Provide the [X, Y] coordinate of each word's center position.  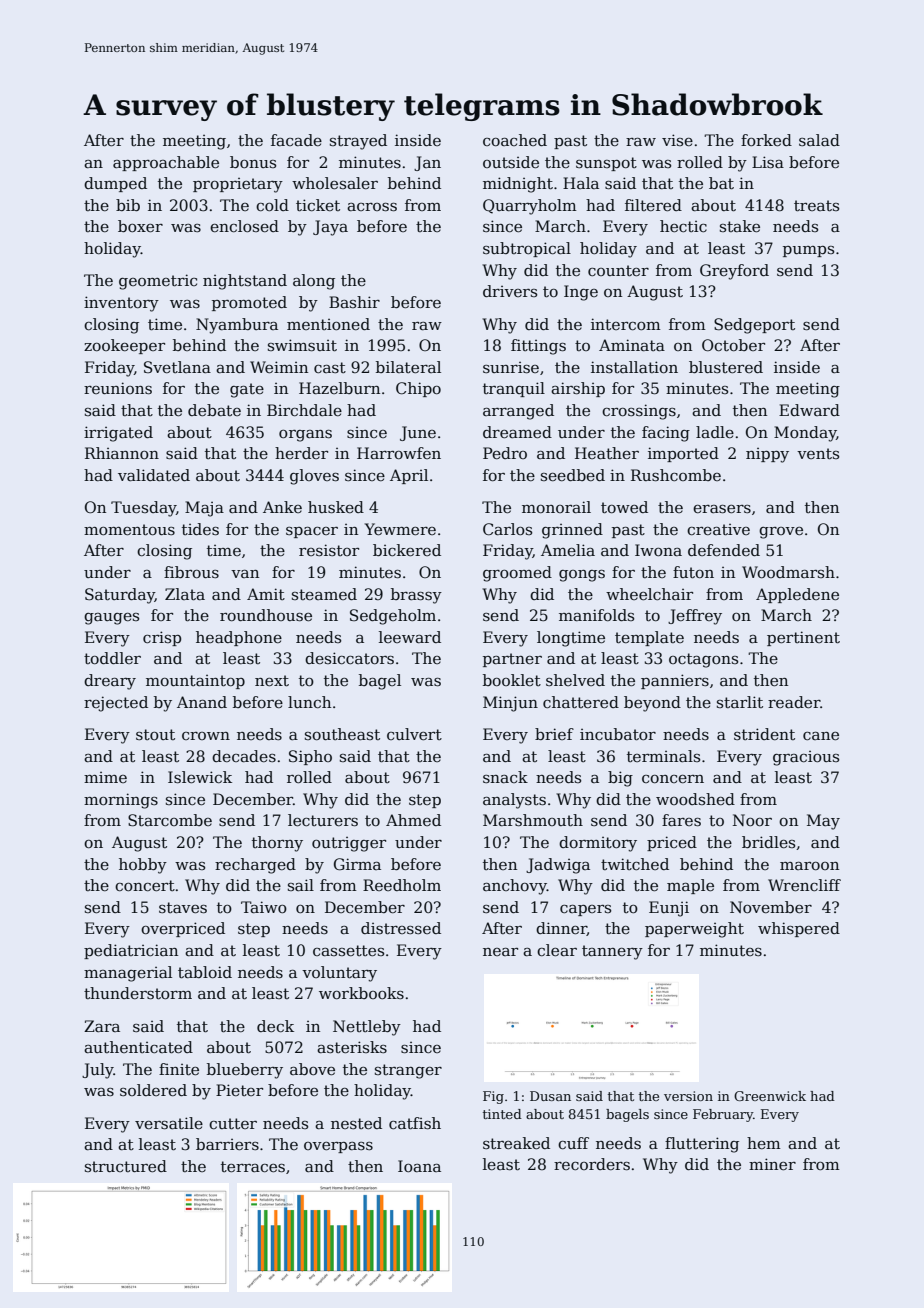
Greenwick [770, 1096]
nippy [767, 455]
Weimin [279, 367]
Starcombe [170, 820]
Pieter [239, 1090]
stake [740, 226]
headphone [239, 638]
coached [515, 140]
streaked [516, 1143]
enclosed [244, 226]
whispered [799, 929]
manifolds [596, 615]
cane [821, 736]
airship [578, 389]
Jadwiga [558, 866]
